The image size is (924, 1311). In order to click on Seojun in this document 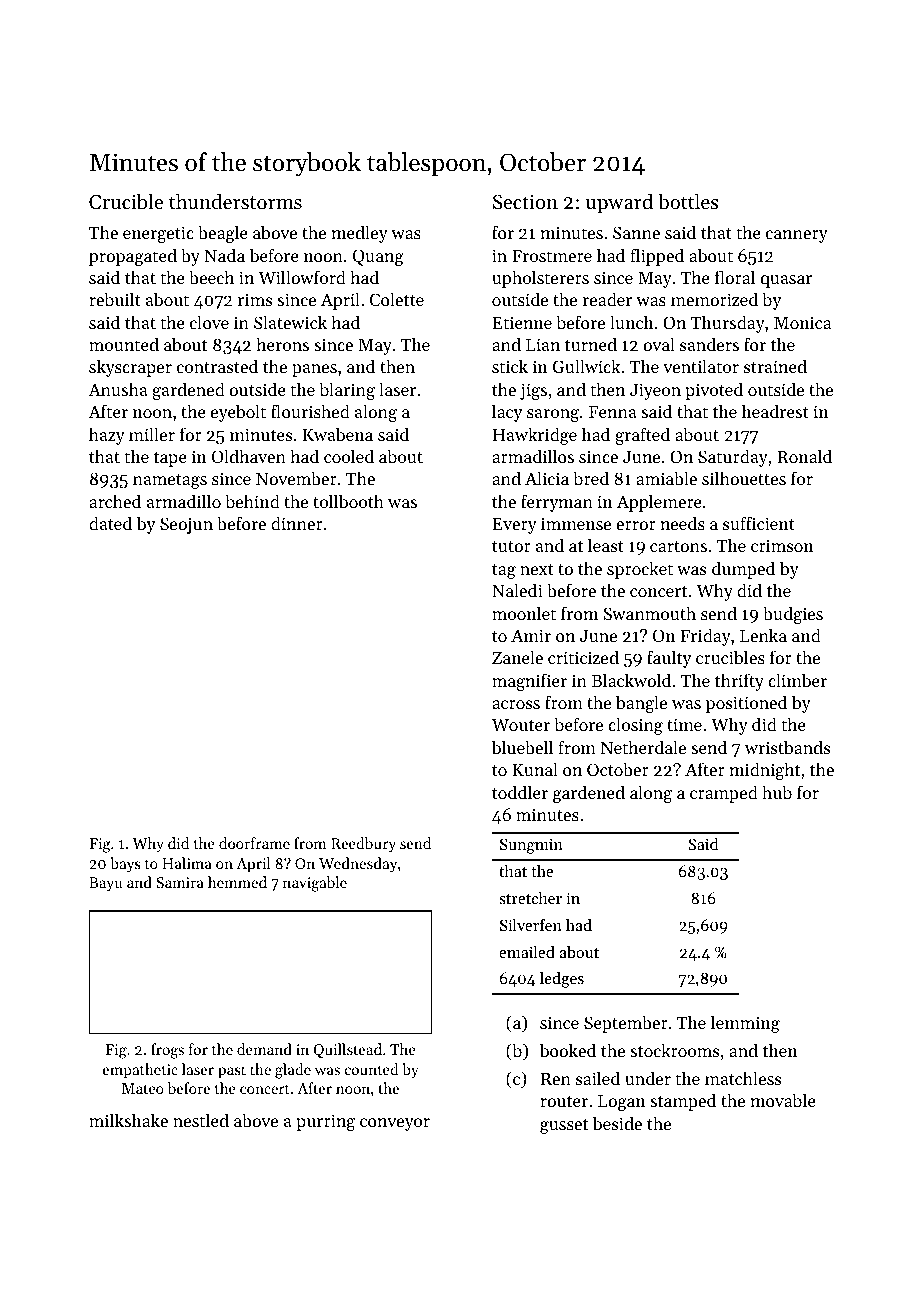, I will do `click(186, 525)`.
